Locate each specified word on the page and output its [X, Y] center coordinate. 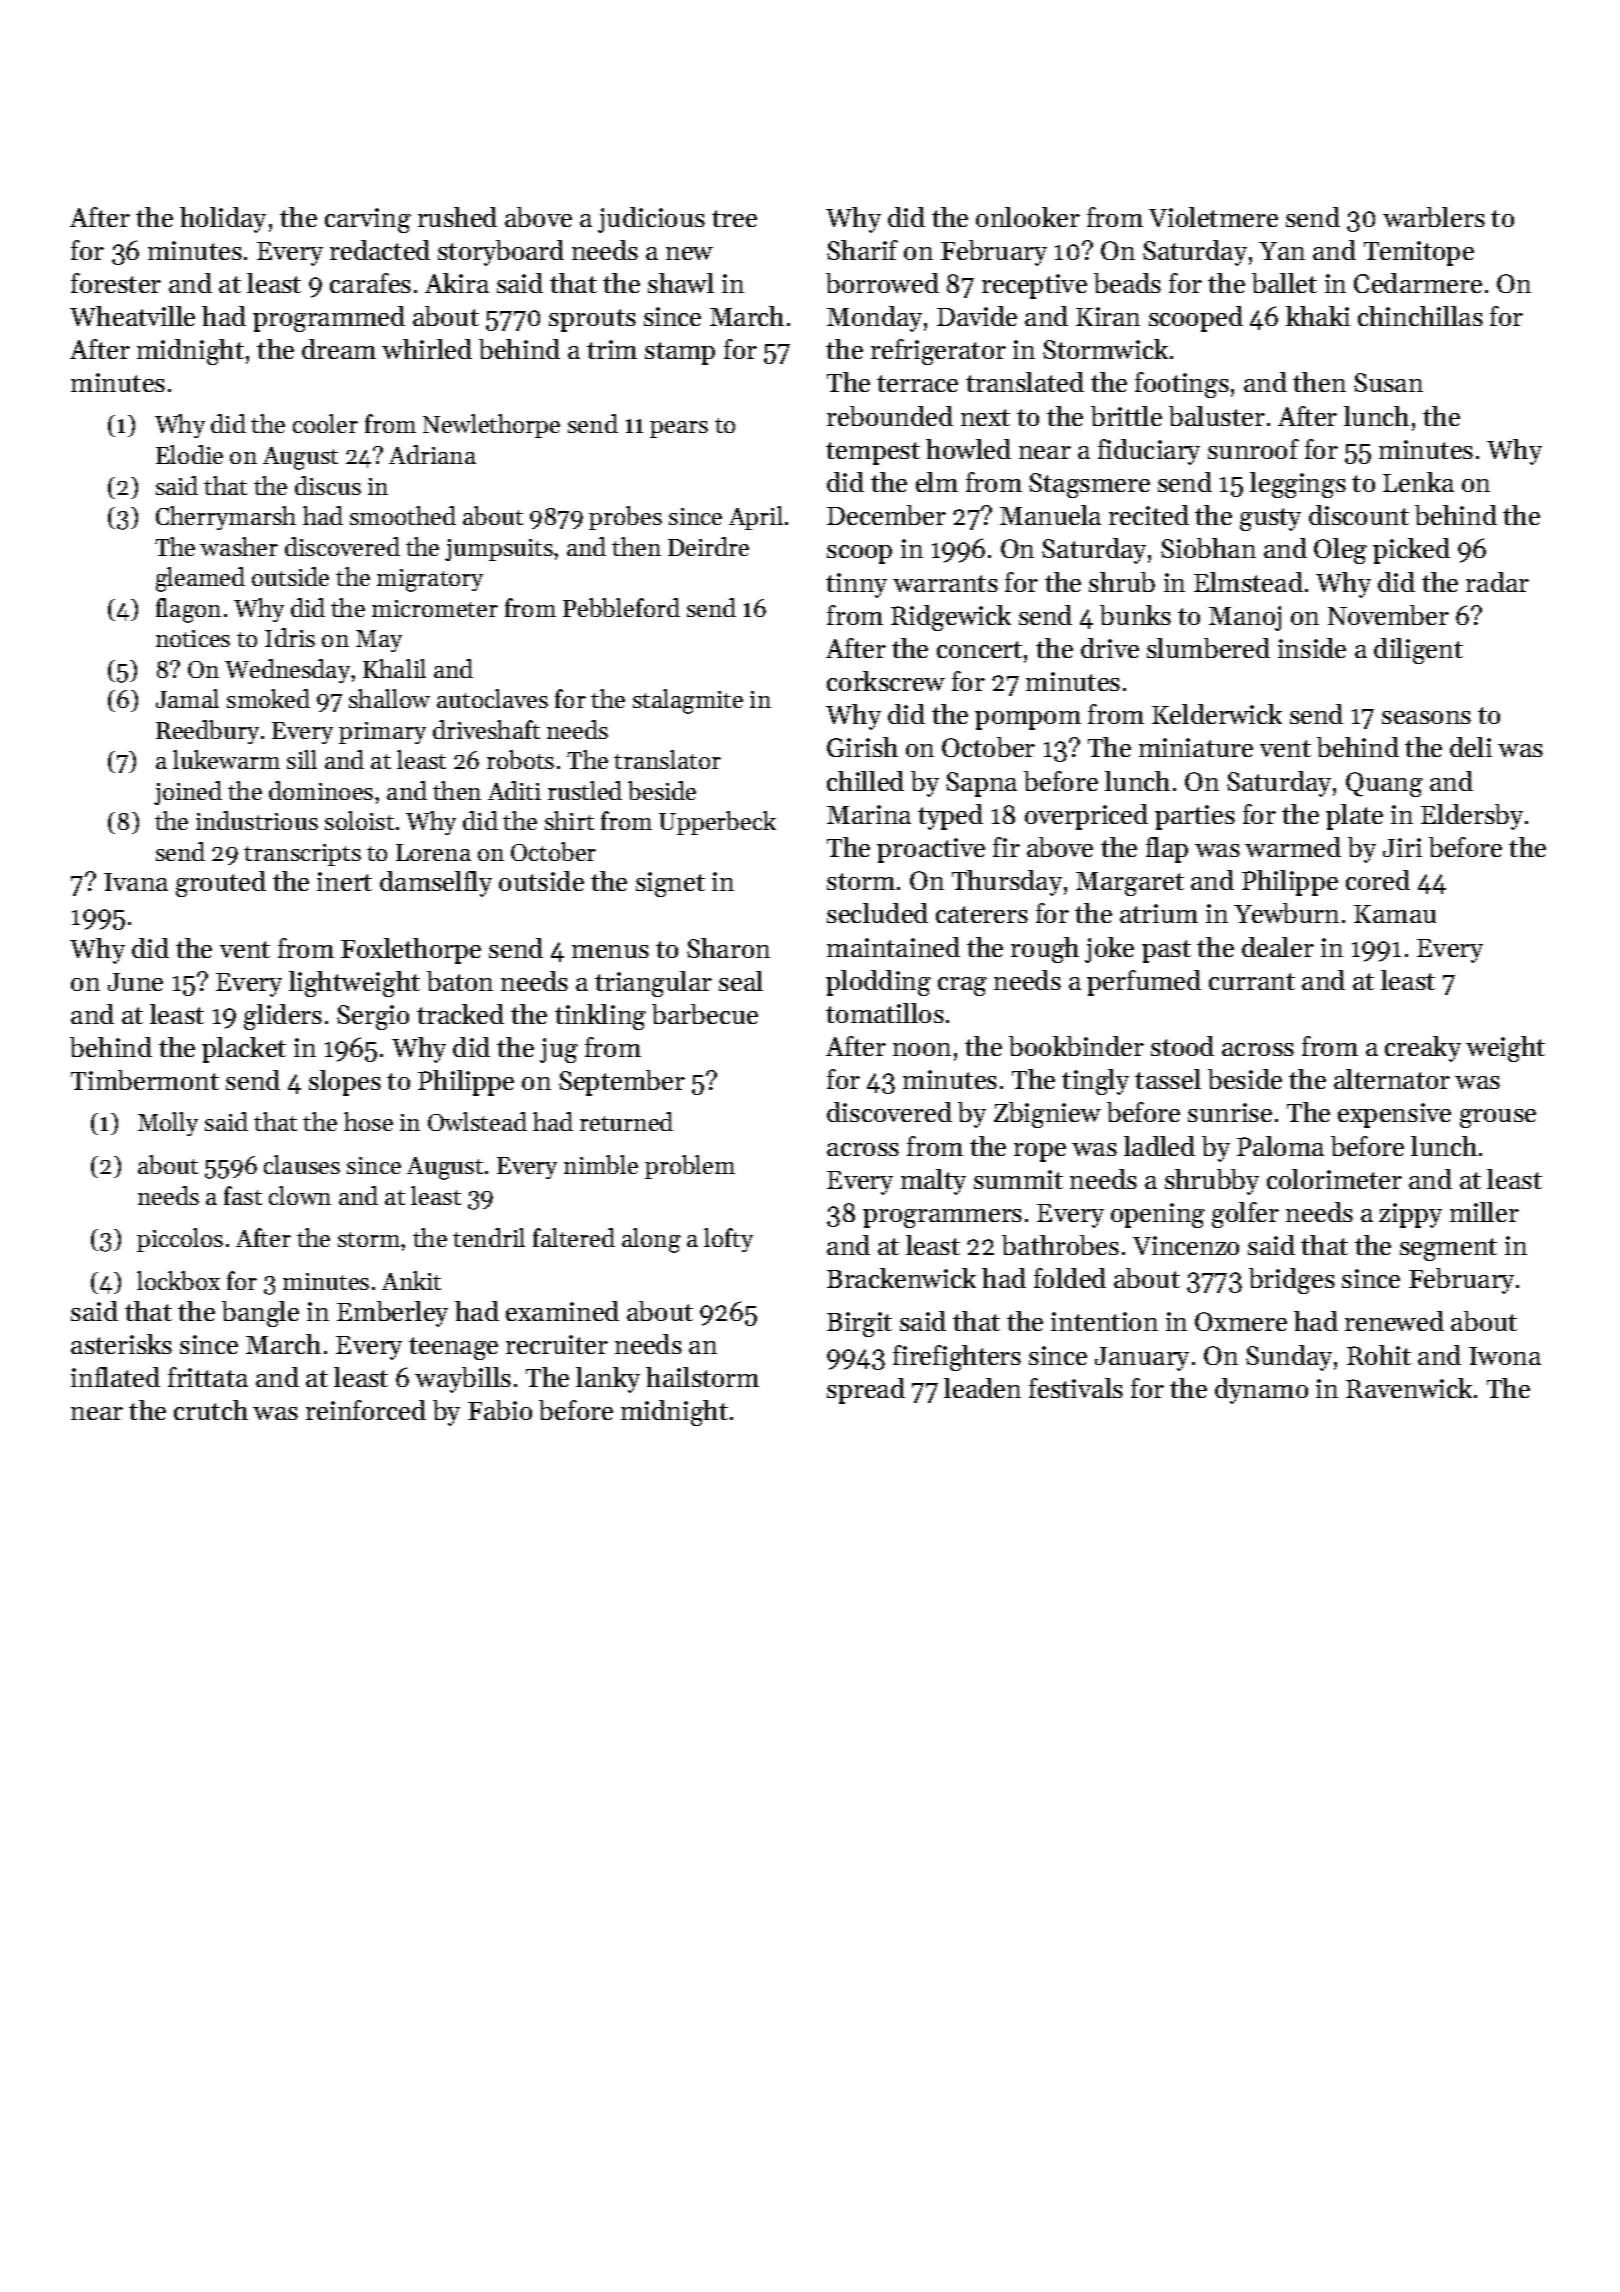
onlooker [1028, 217]
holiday [223, 220]
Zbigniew [1047, 1115]
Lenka [1418, 482]
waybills [463, 1380]
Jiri [1402, 847]
